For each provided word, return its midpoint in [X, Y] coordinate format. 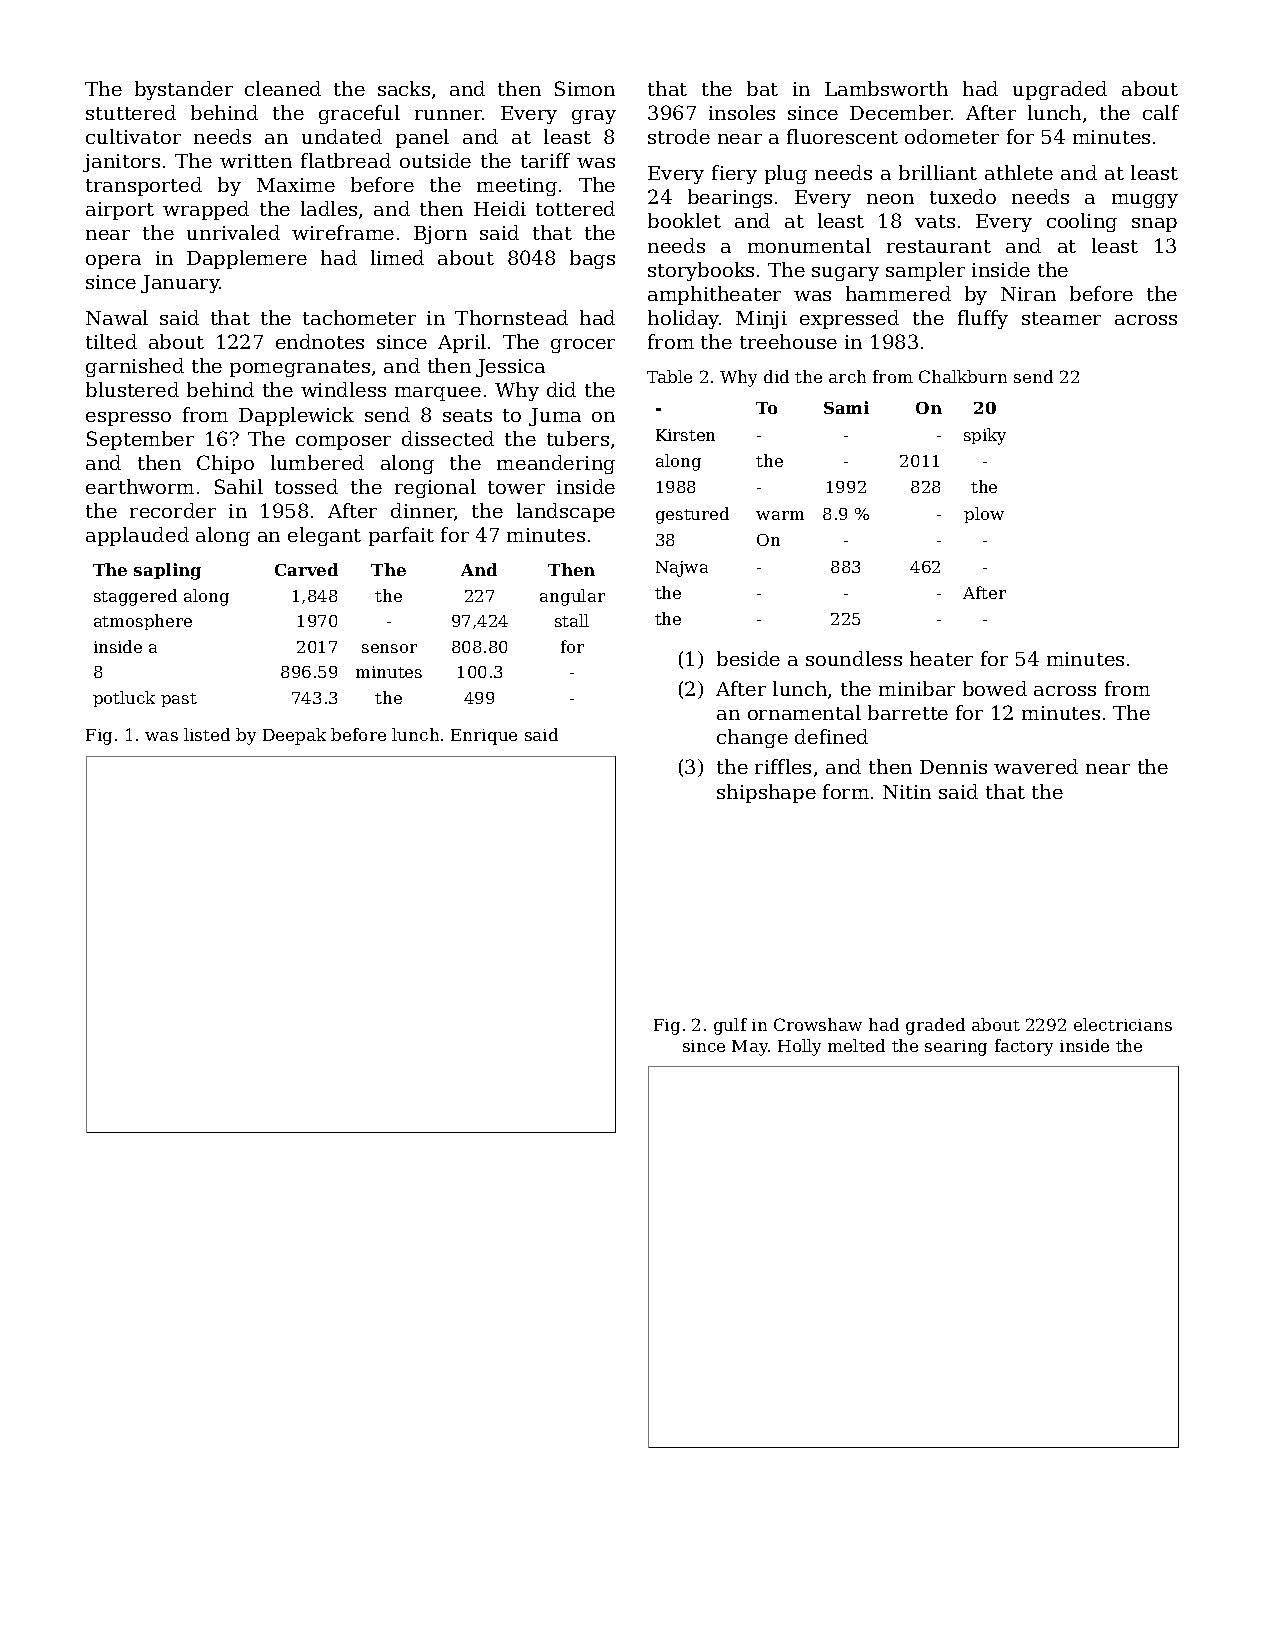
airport [120, 211]
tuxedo [963, 196]
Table [669, 376]
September [140, 440]
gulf [730, 1026]
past [179, 700]
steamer [1061, 318]
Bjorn [440, 235]
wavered [1036, 766]
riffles [783, 766]
